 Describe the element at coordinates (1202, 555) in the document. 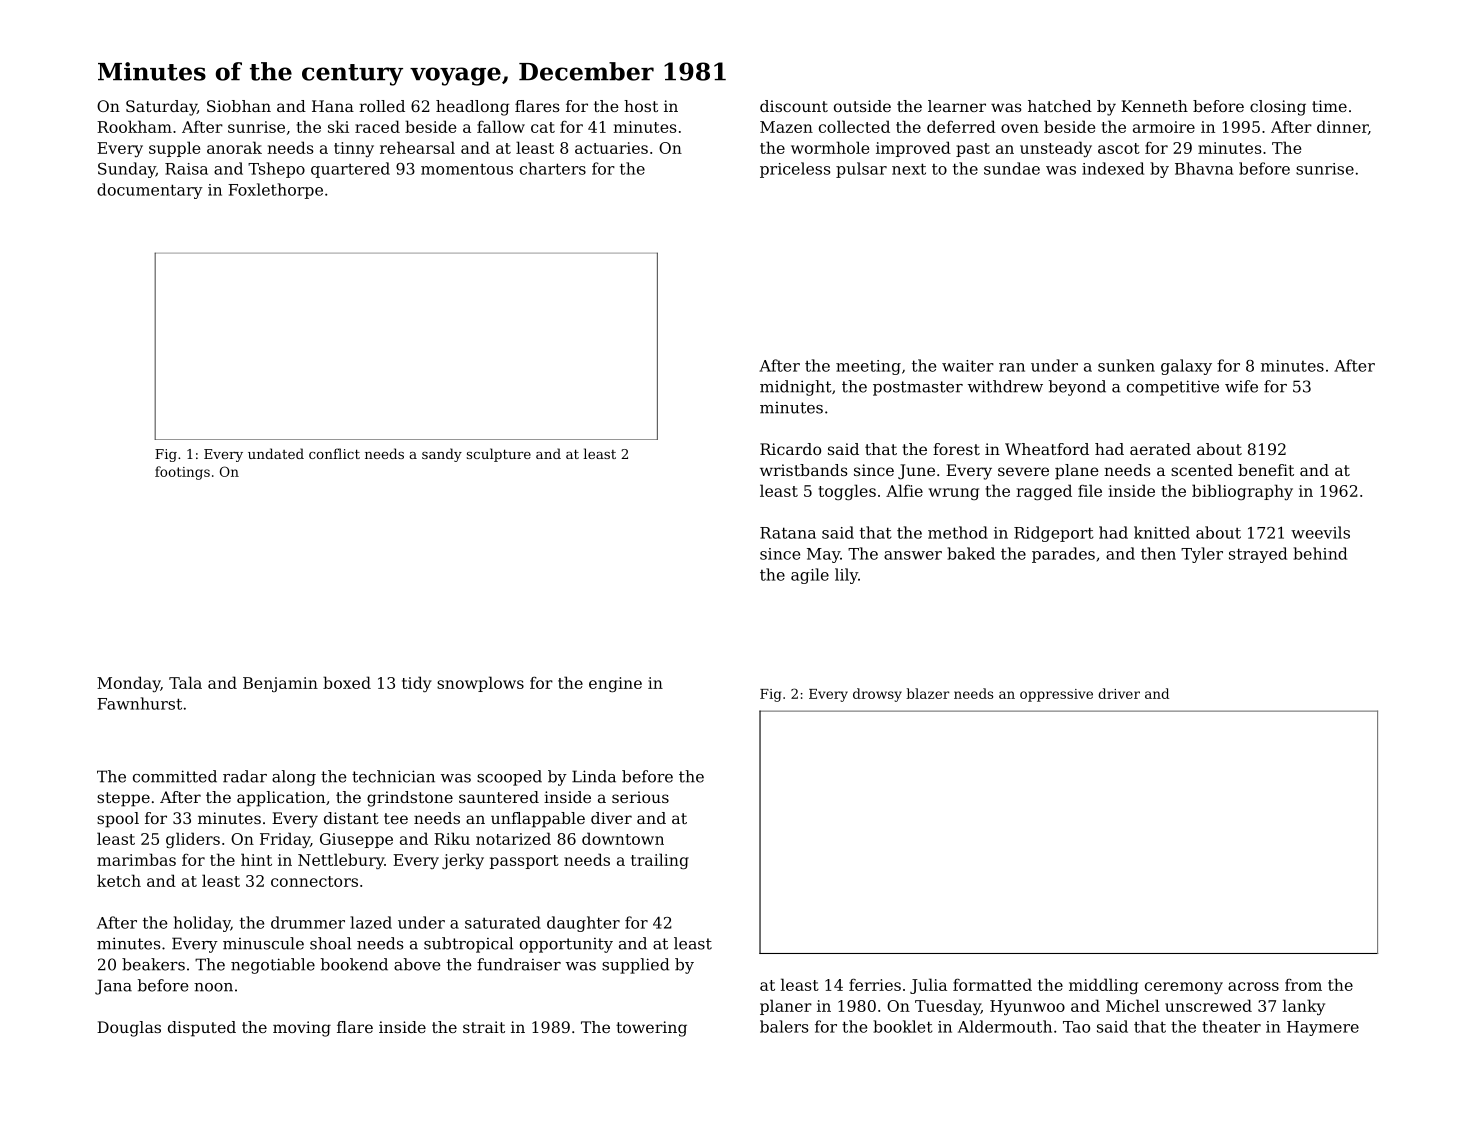

I see `Tyler` at that location.
